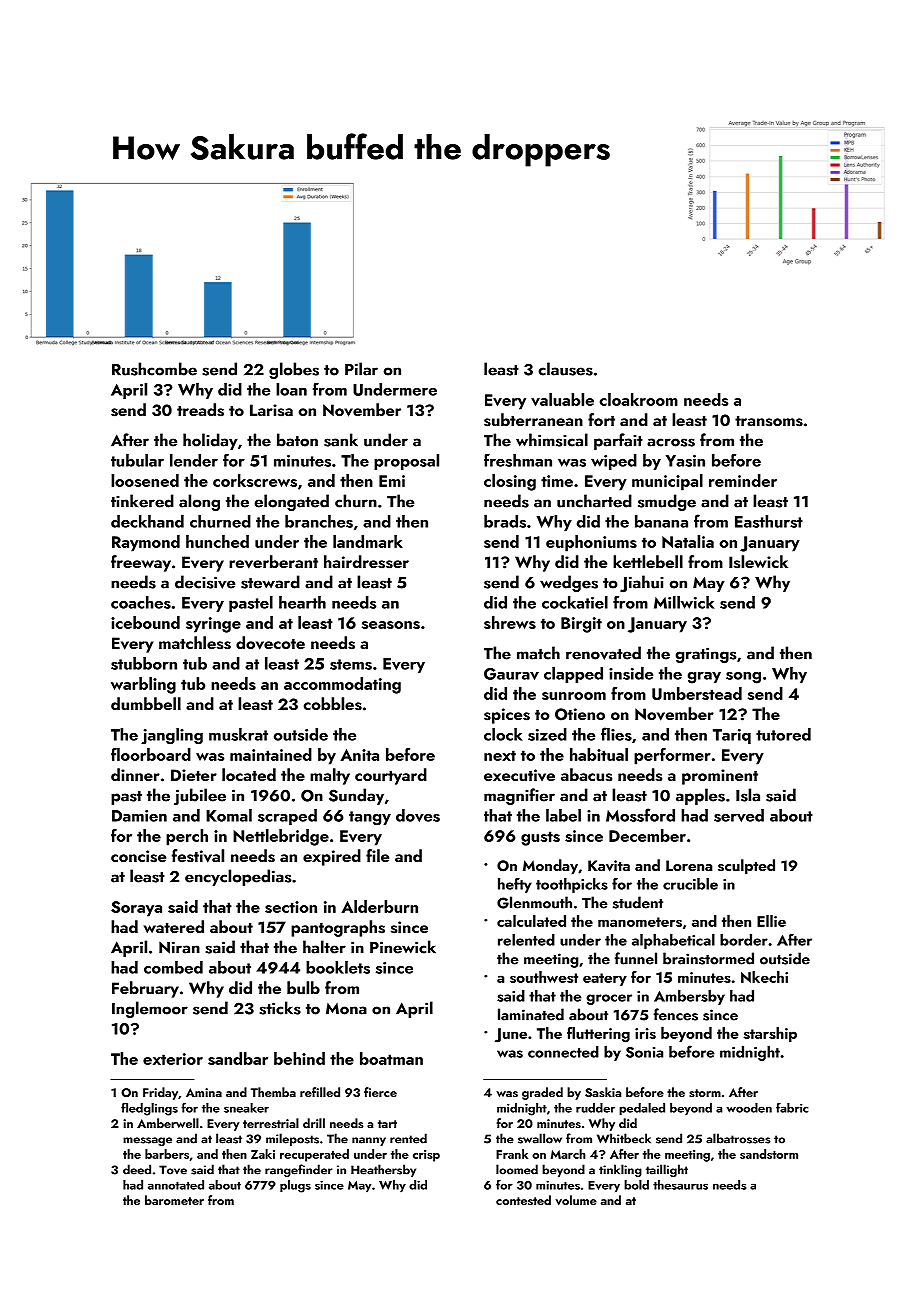  I want to click on contested, so click(523, 1200).
